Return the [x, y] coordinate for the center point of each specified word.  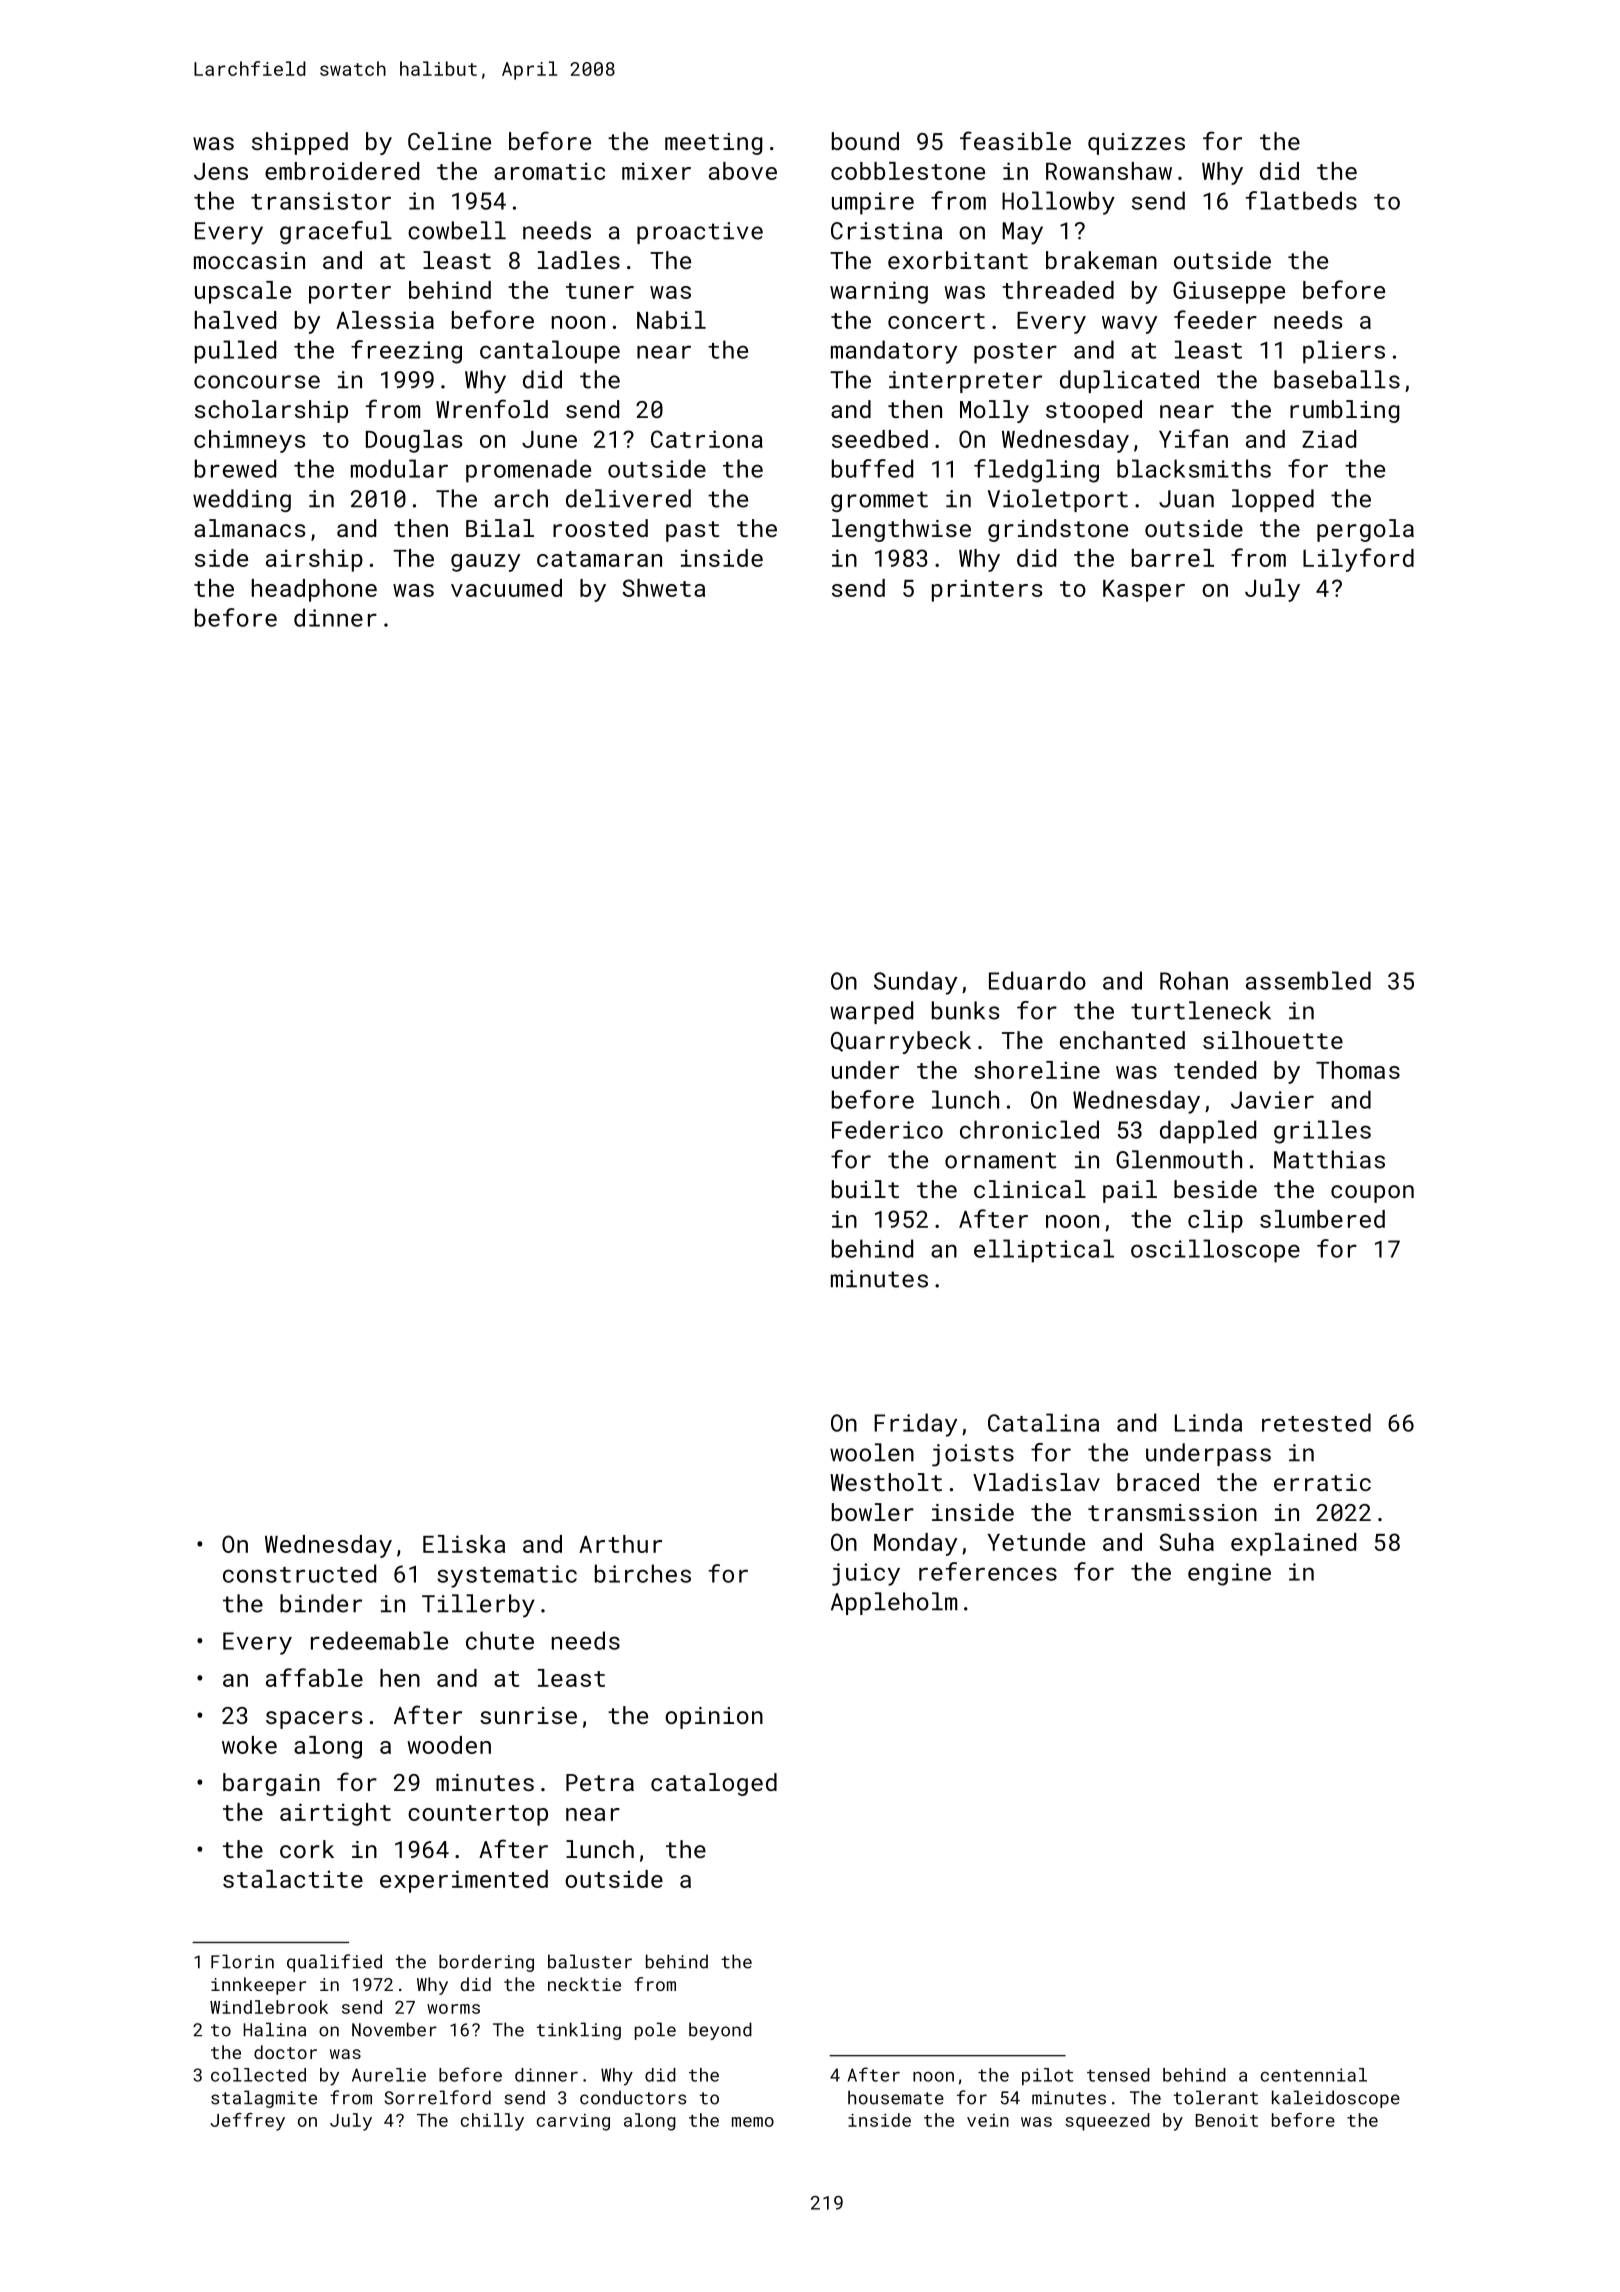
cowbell [457, 230]
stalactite [293, 1879]
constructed [299, 1573]
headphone [314, 590]
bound [865, 141]
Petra [600, 1782]
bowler [873, 1512]
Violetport [1058, 500]
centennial [1314, 2075]
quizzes [1136, 144]
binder [321, 1603]
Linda [1208, 1422]
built [865, 1189]
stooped [1094, 411]
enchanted [1122, 1040]
